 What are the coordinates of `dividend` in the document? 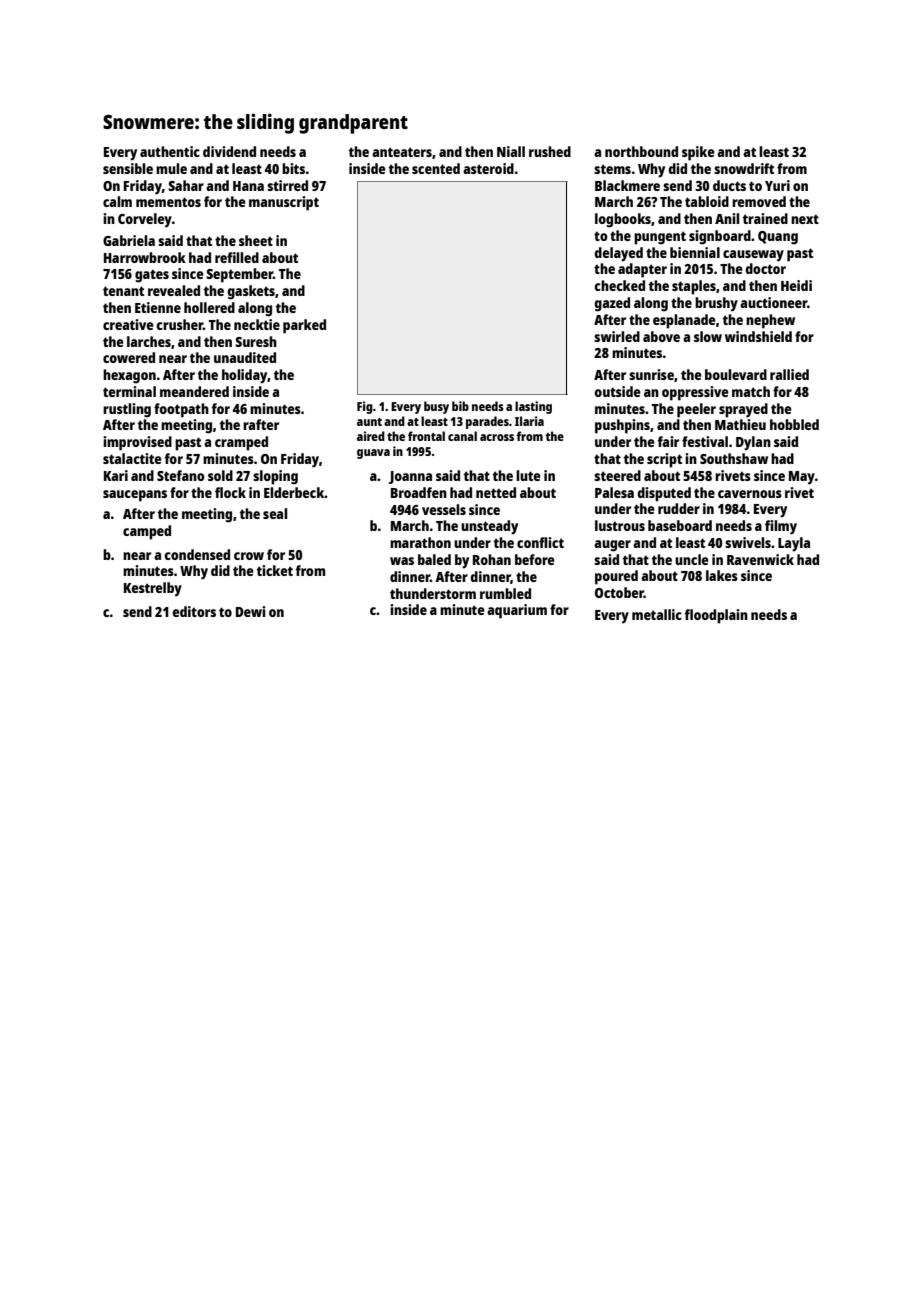 It's located at (229, 151).
